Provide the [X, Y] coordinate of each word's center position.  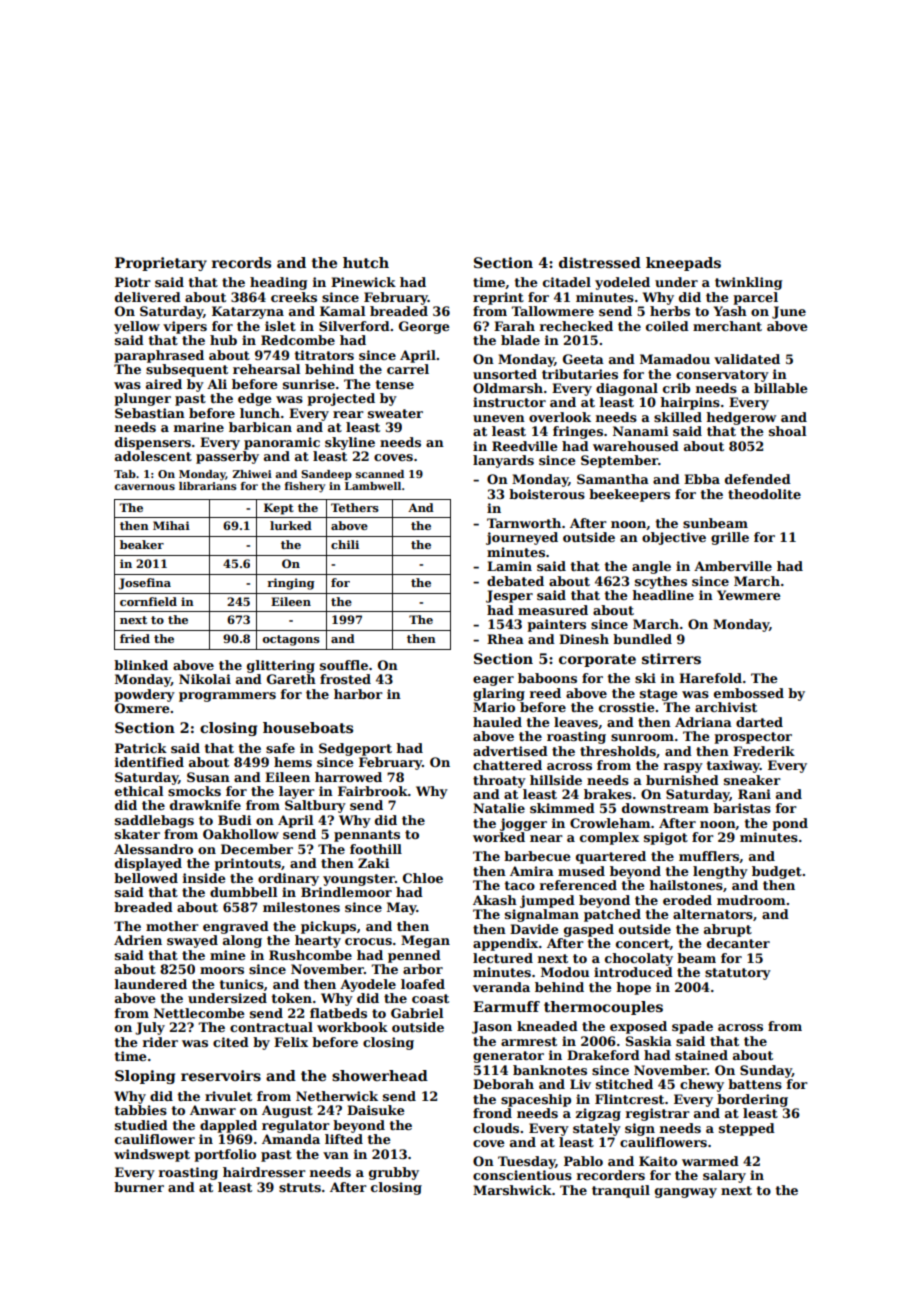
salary [724, 1176]
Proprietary [161, 264]
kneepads [683, 264]
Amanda [291, 1139]
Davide [534, 929]
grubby [394, 1173]
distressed [600, 262]
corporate [597, 660]
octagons [291, 640]
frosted [345, 679]
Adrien [138, 940]
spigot [666, 838]
